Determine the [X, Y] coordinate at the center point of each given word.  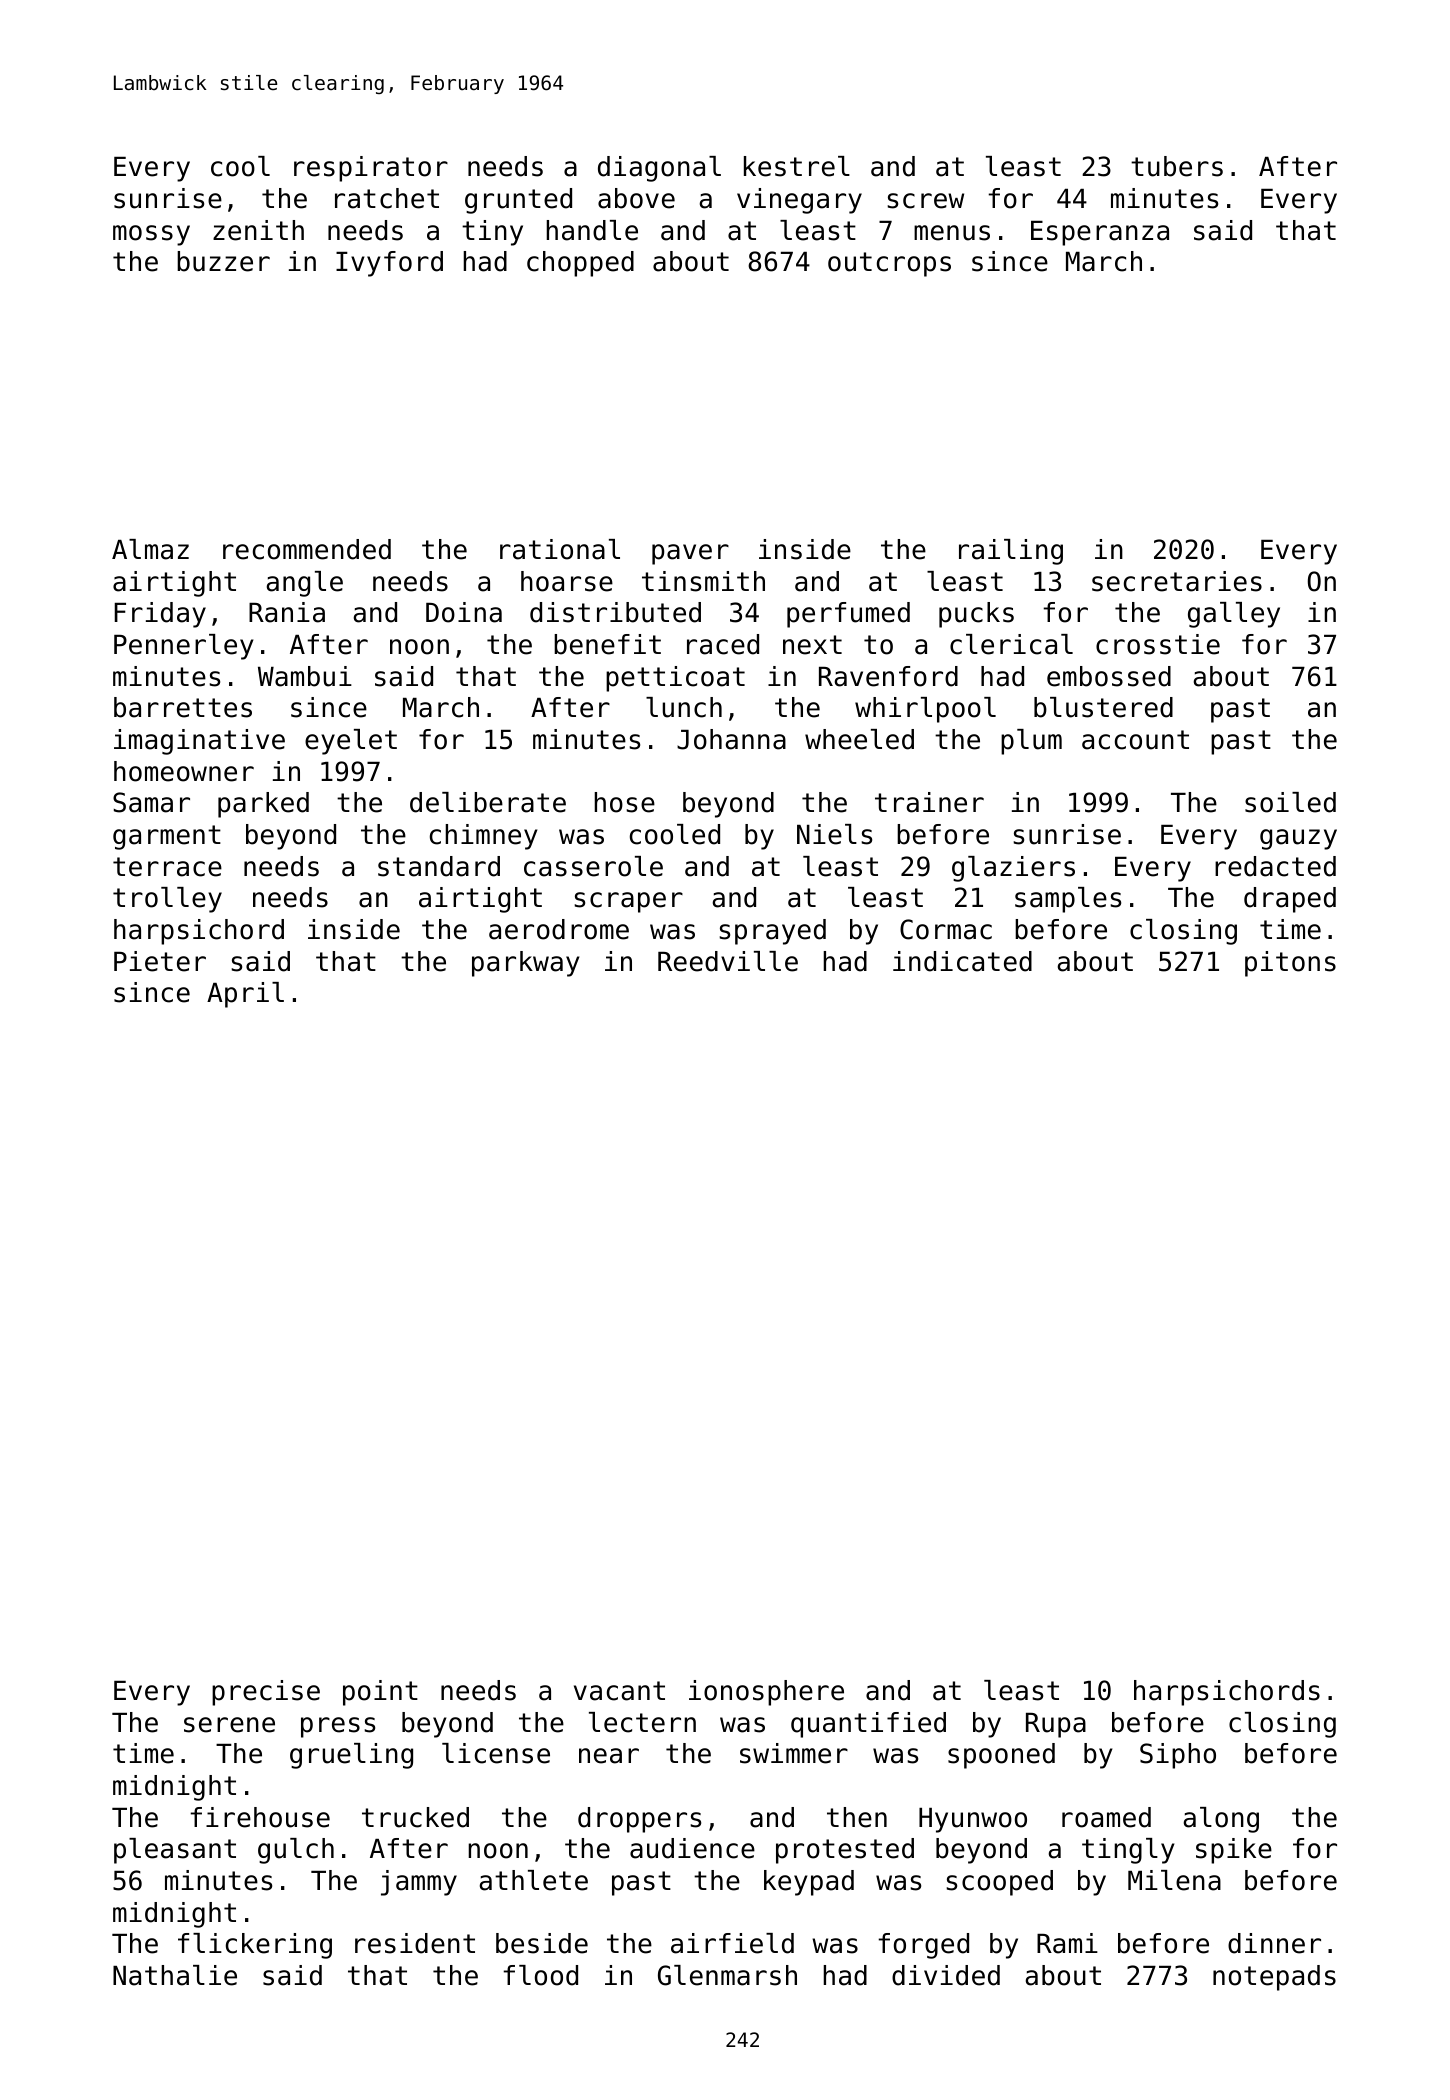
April [245, 995]
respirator [371, 169]
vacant [619, 1691]
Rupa [1056, 1725]
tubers [1177, 166]
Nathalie [175, 1975]
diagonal [659, 169]
